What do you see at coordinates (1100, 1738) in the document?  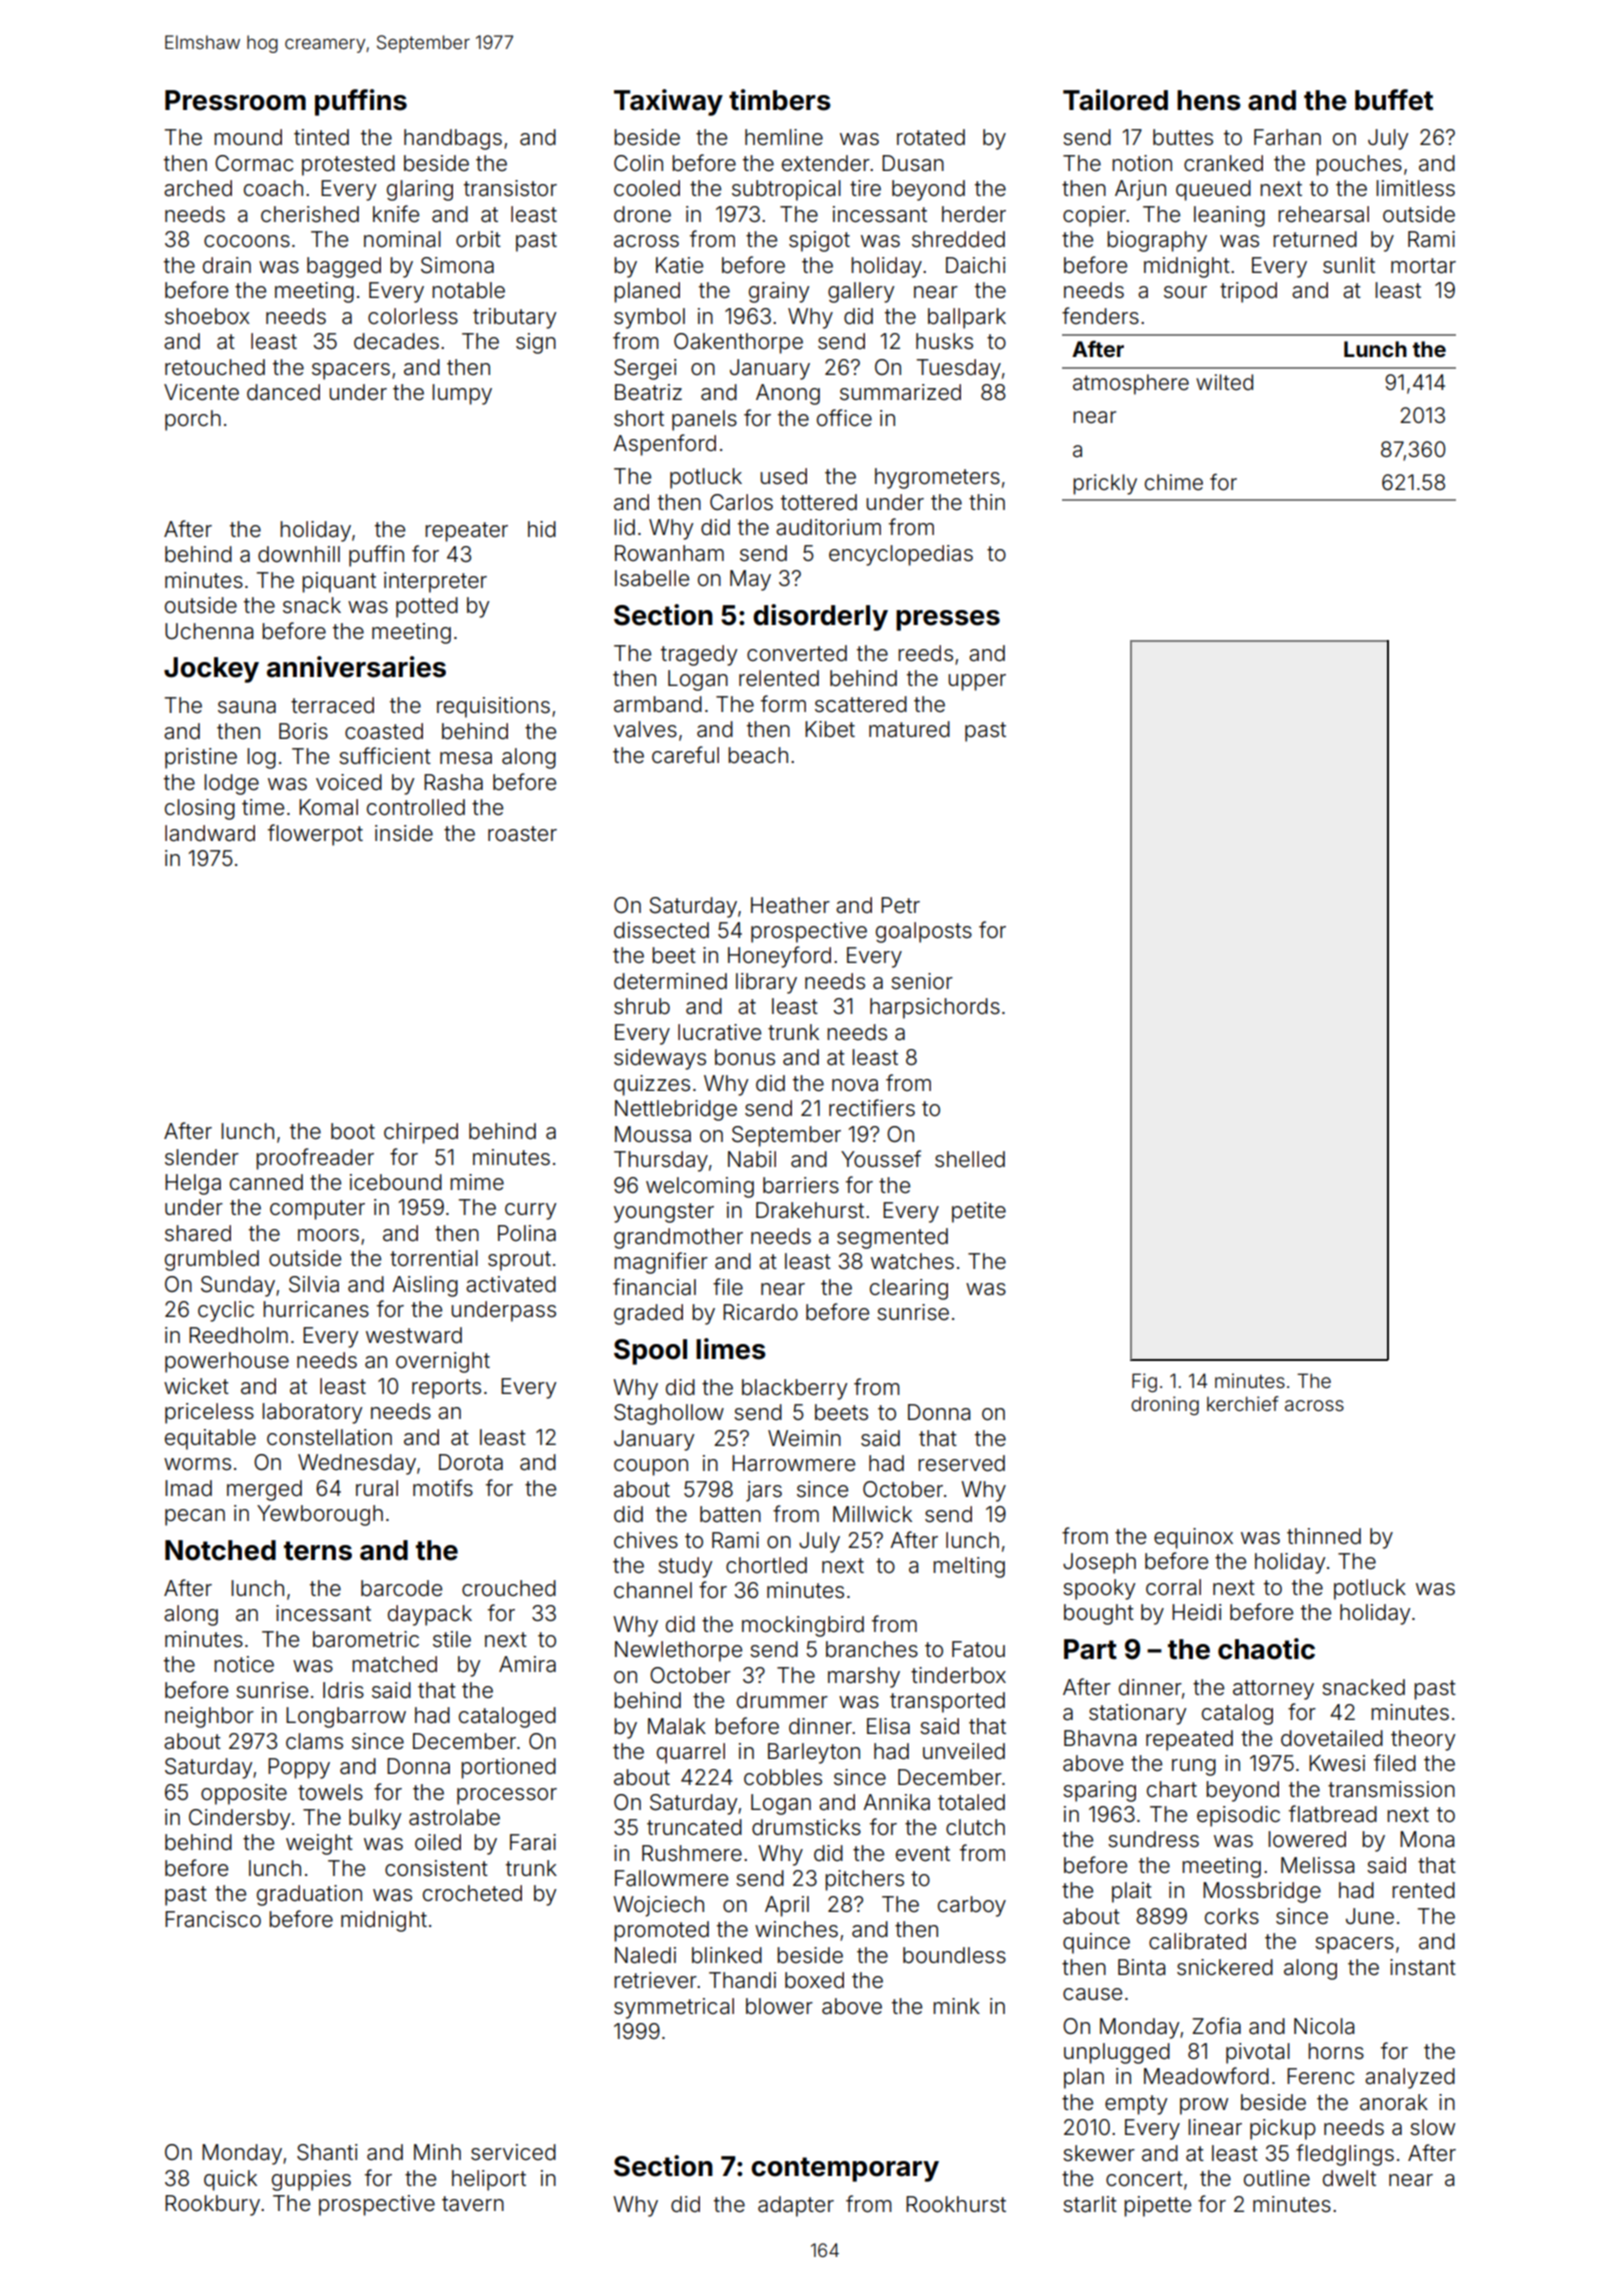 I see `Bhavna` at bounding box center [1100, 1738].
